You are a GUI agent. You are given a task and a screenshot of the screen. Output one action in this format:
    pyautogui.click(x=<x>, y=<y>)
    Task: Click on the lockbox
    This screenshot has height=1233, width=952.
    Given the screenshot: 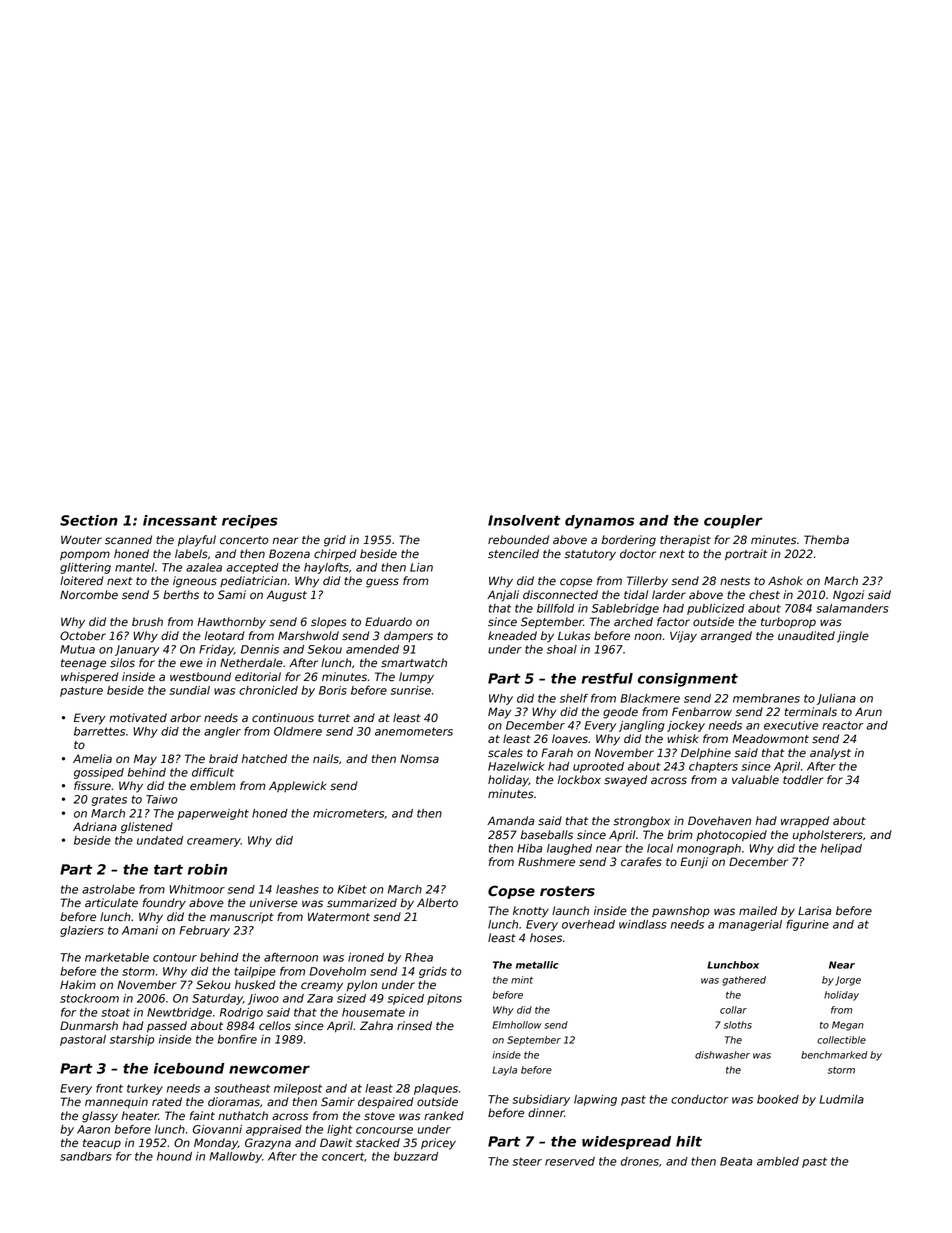 What is the action you would take?
    pyautogui.click(x=579, y=780)
